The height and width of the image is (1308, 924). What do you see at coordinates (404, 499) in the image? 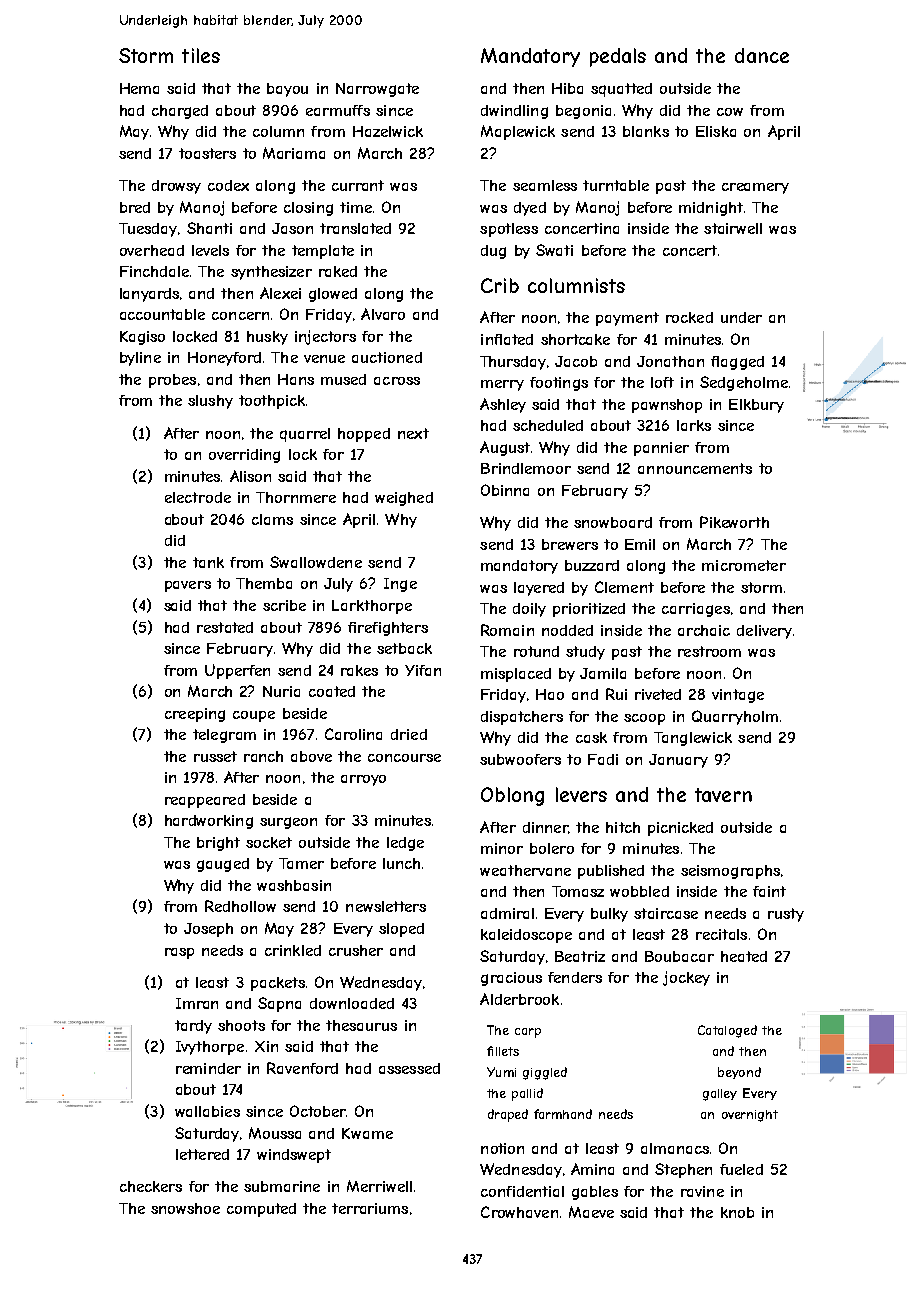
I see `weighed` at bounding box center [404, 499].
